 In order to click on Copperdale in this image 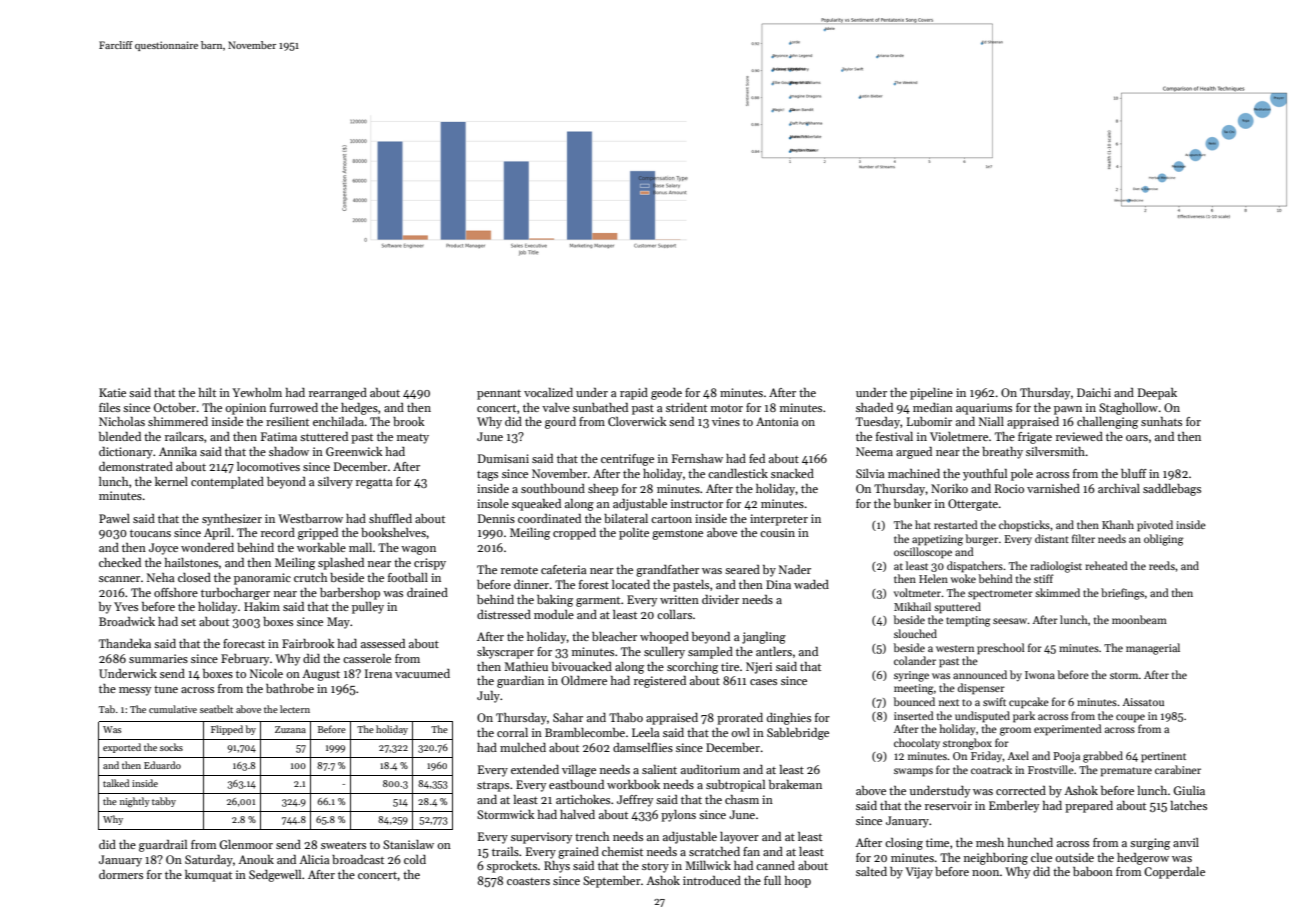, I will do `click(1174, 873)`.
